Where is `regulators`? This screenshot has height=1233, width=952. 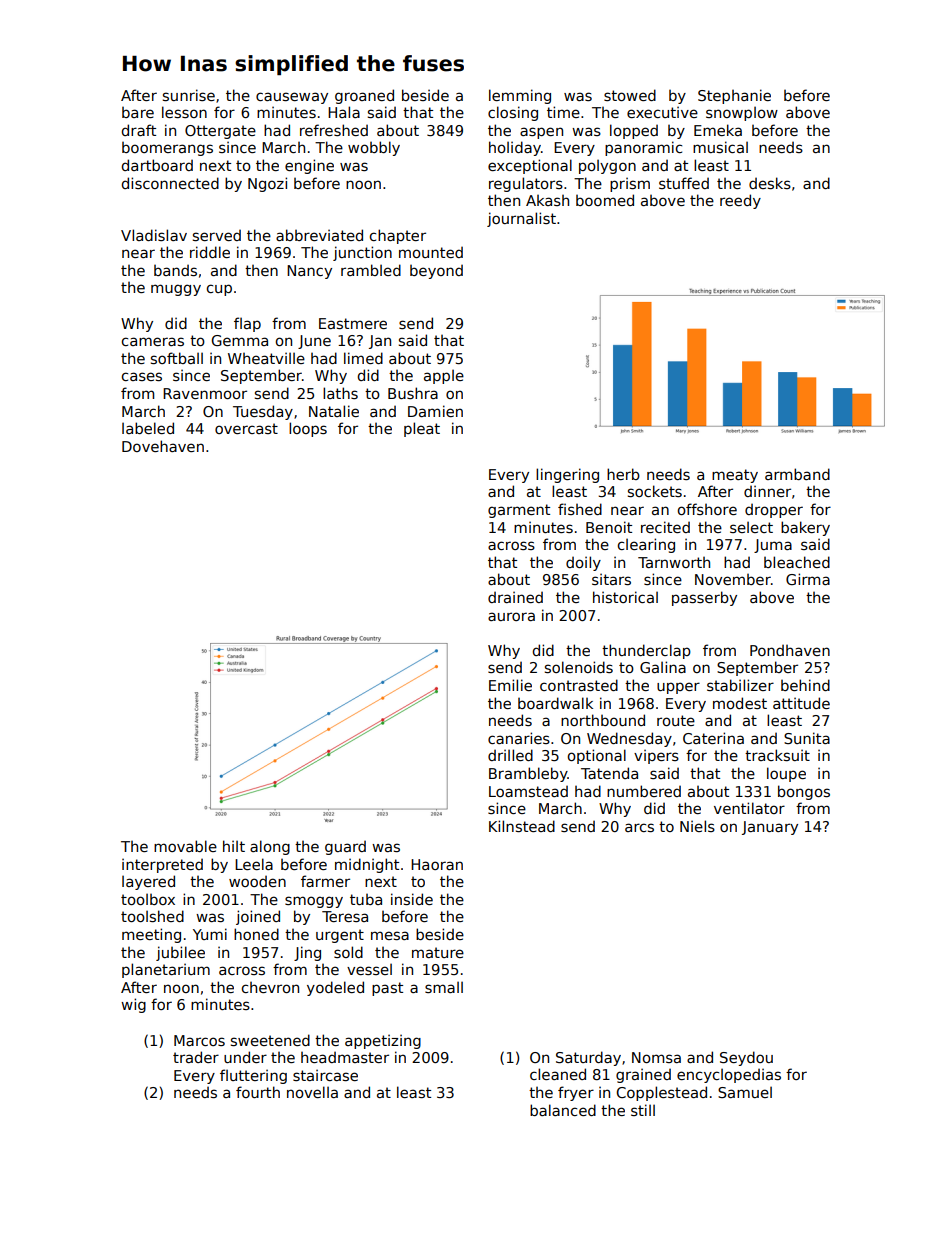
regulators is located at coordinates (526, 184).
